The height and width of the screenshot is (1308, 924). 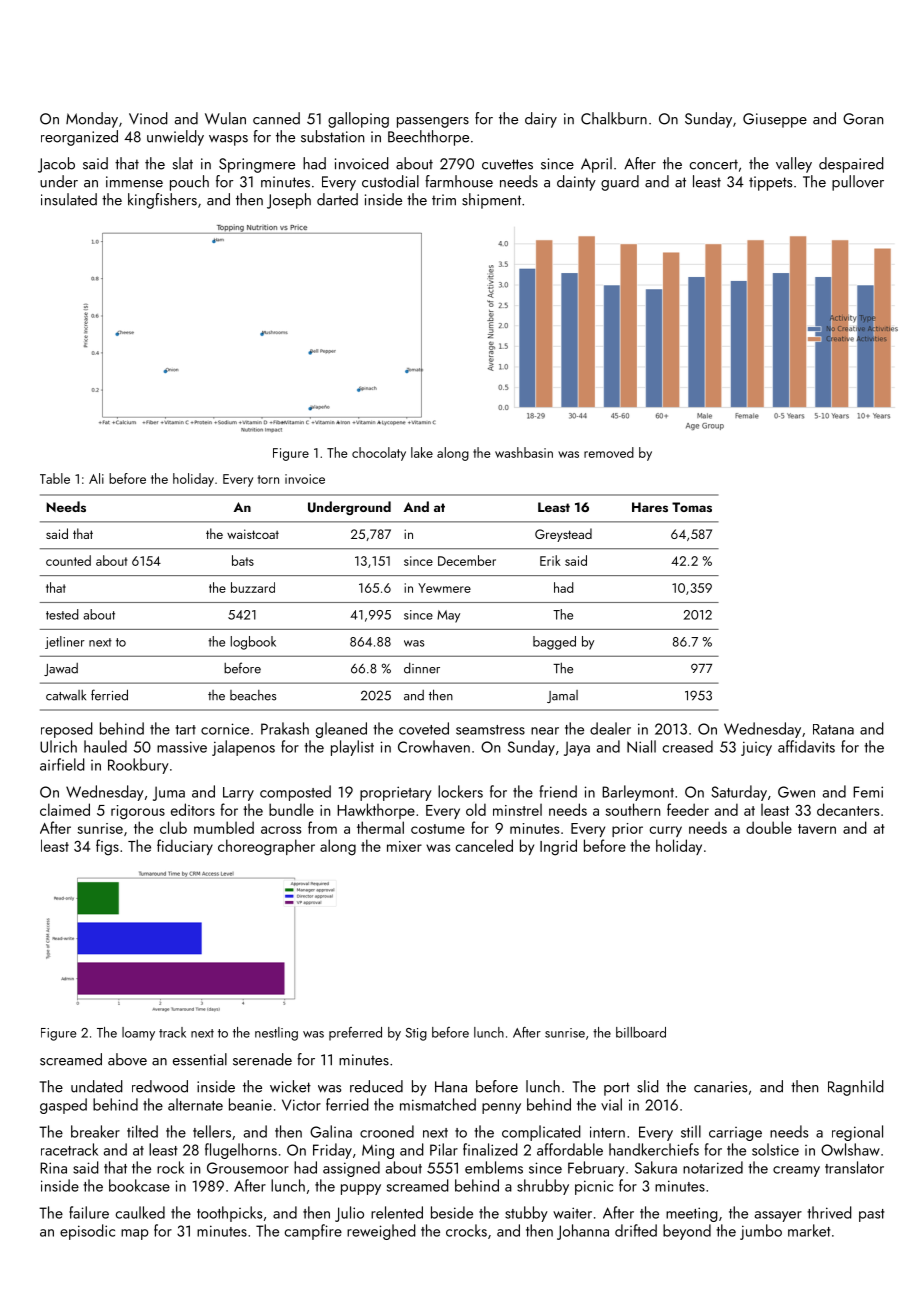 What do you see at coordinates (833, 729) in the screenshot?
I see `Ratana` at bounding box center [833, 729].
